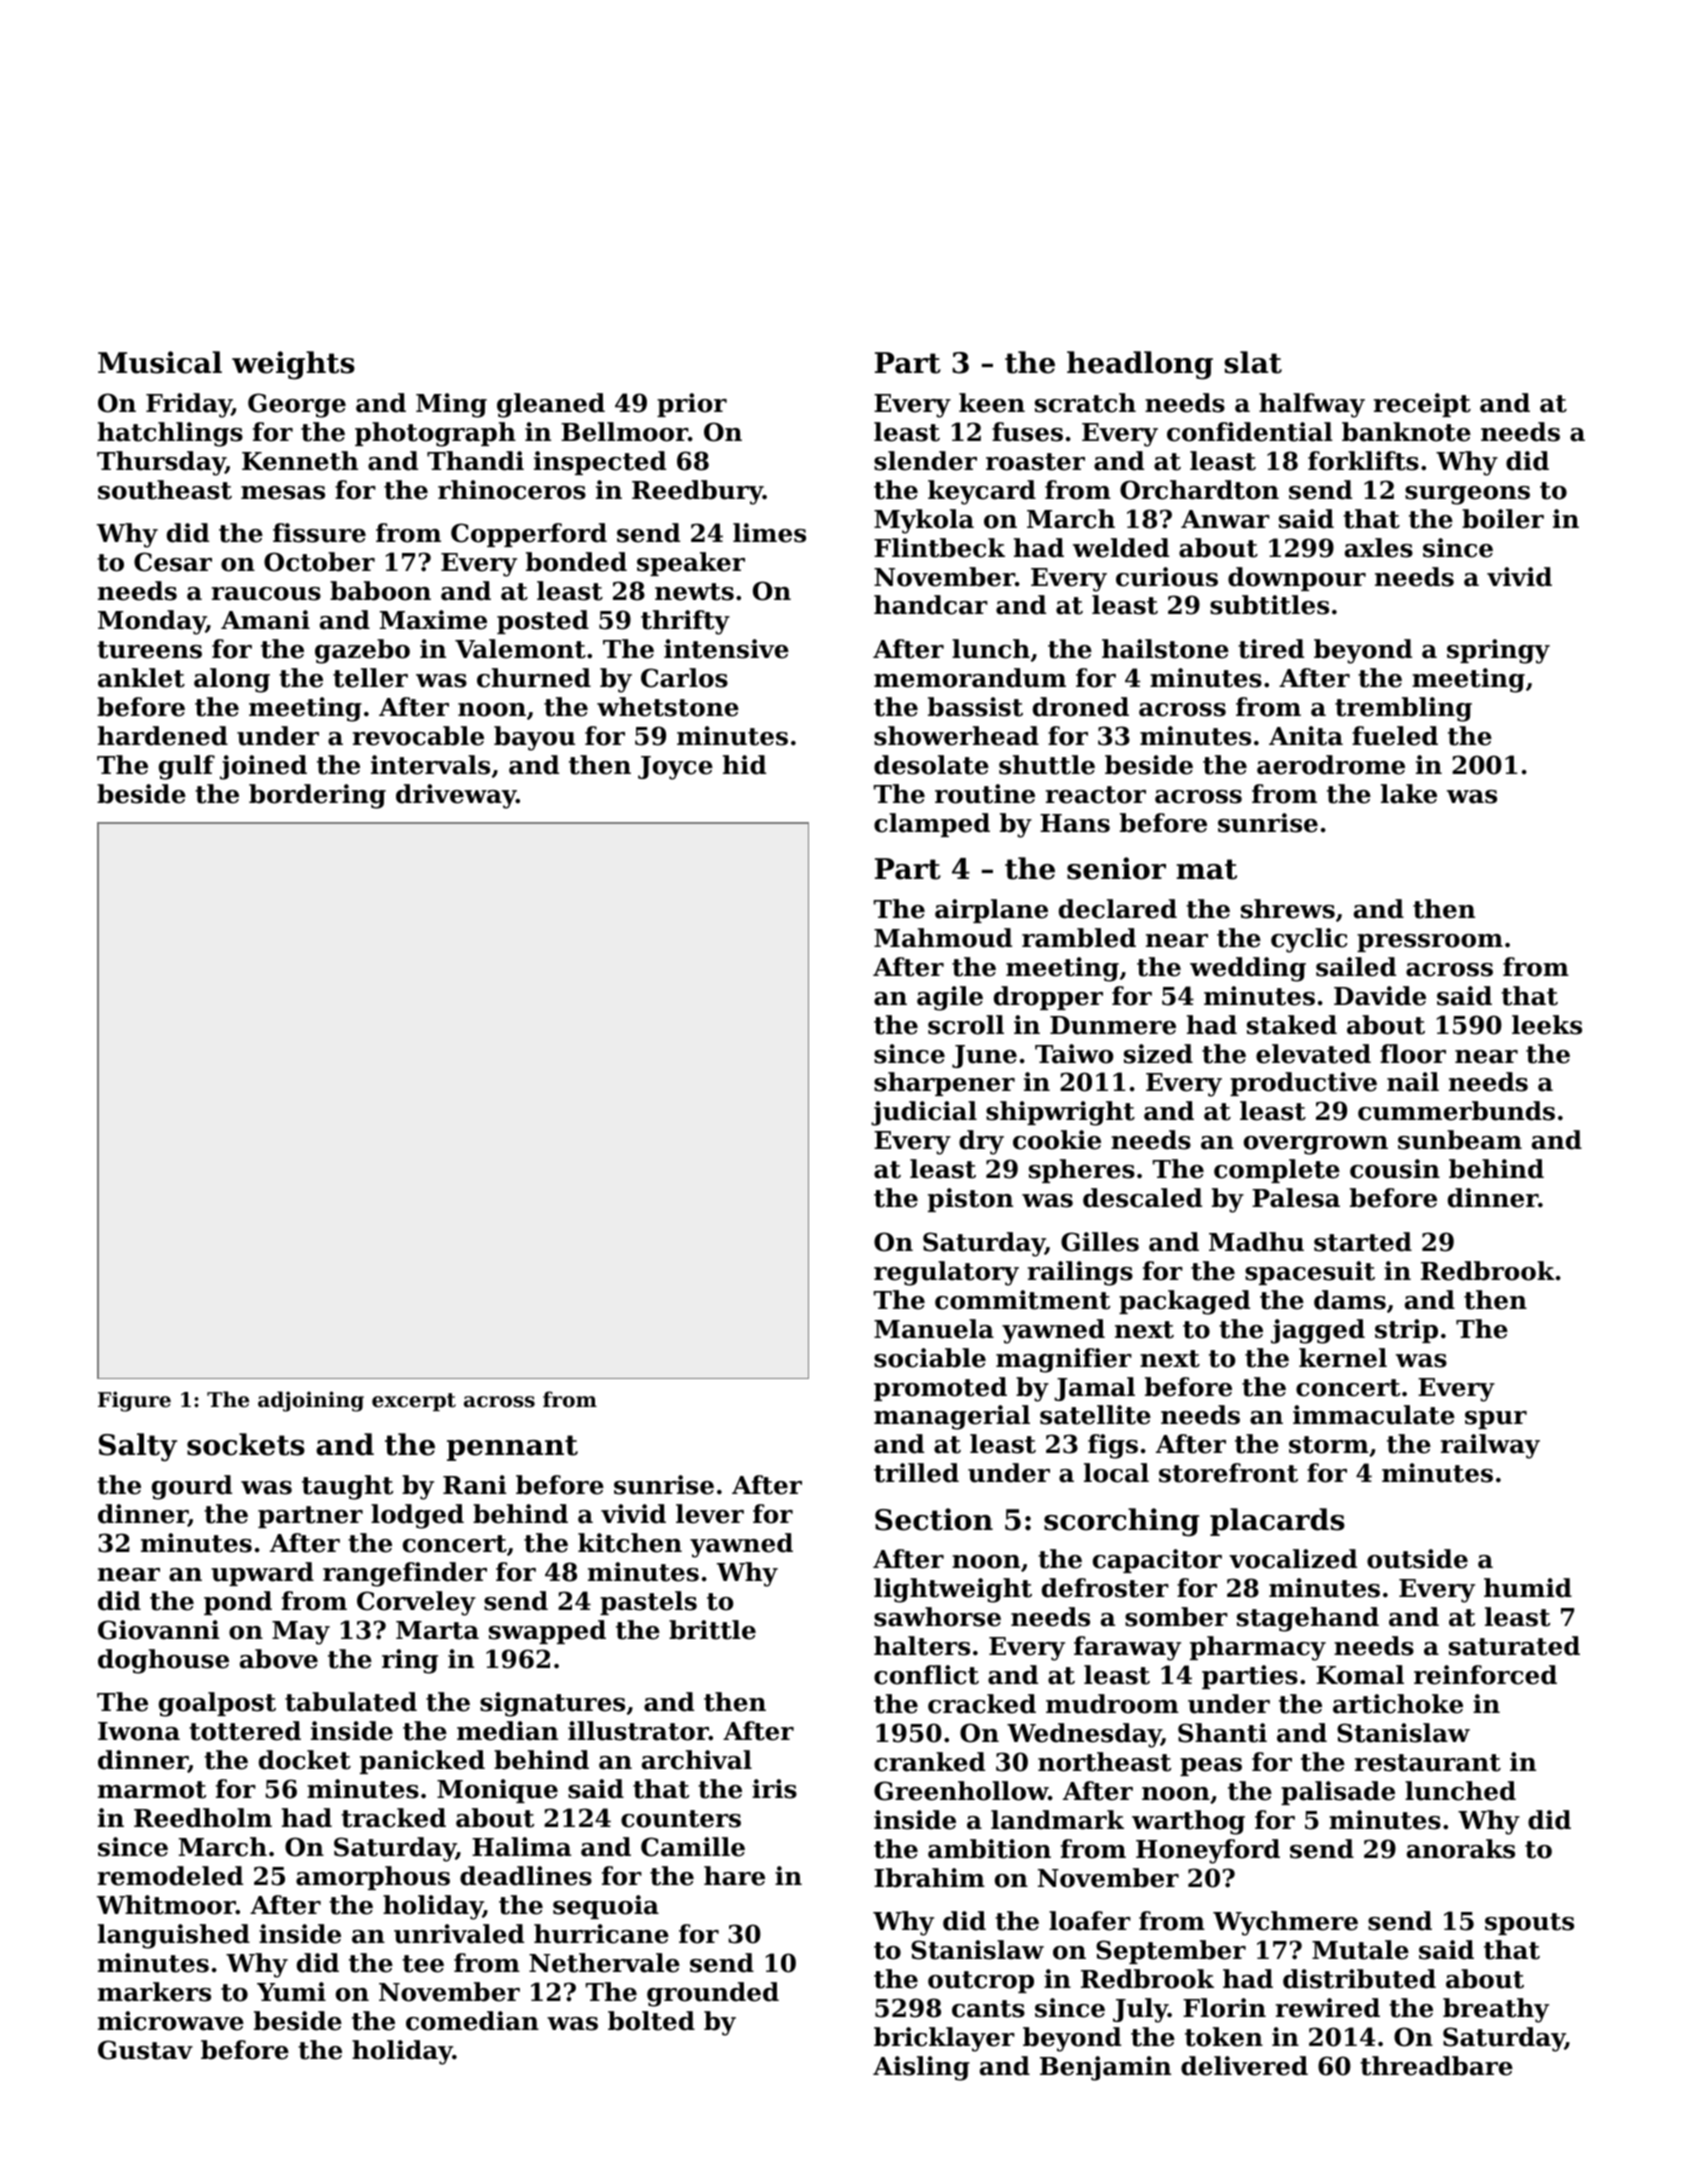  Describe the element at coordinates (710, 1514) in the screenshot. I see `lever` at that location.
